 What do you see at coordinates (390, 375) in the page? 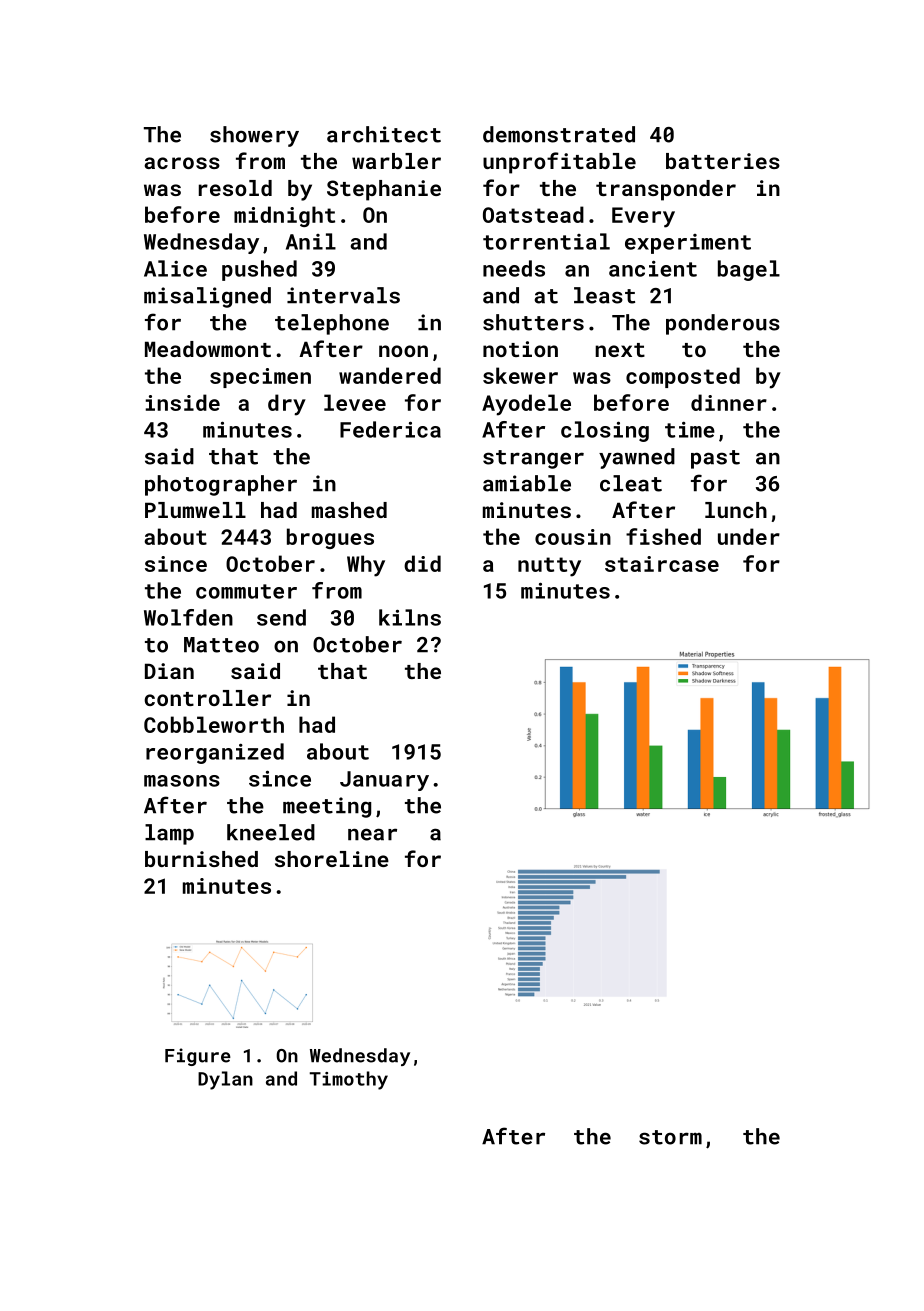
I see `wandered` at bounding box center [390, 375].
